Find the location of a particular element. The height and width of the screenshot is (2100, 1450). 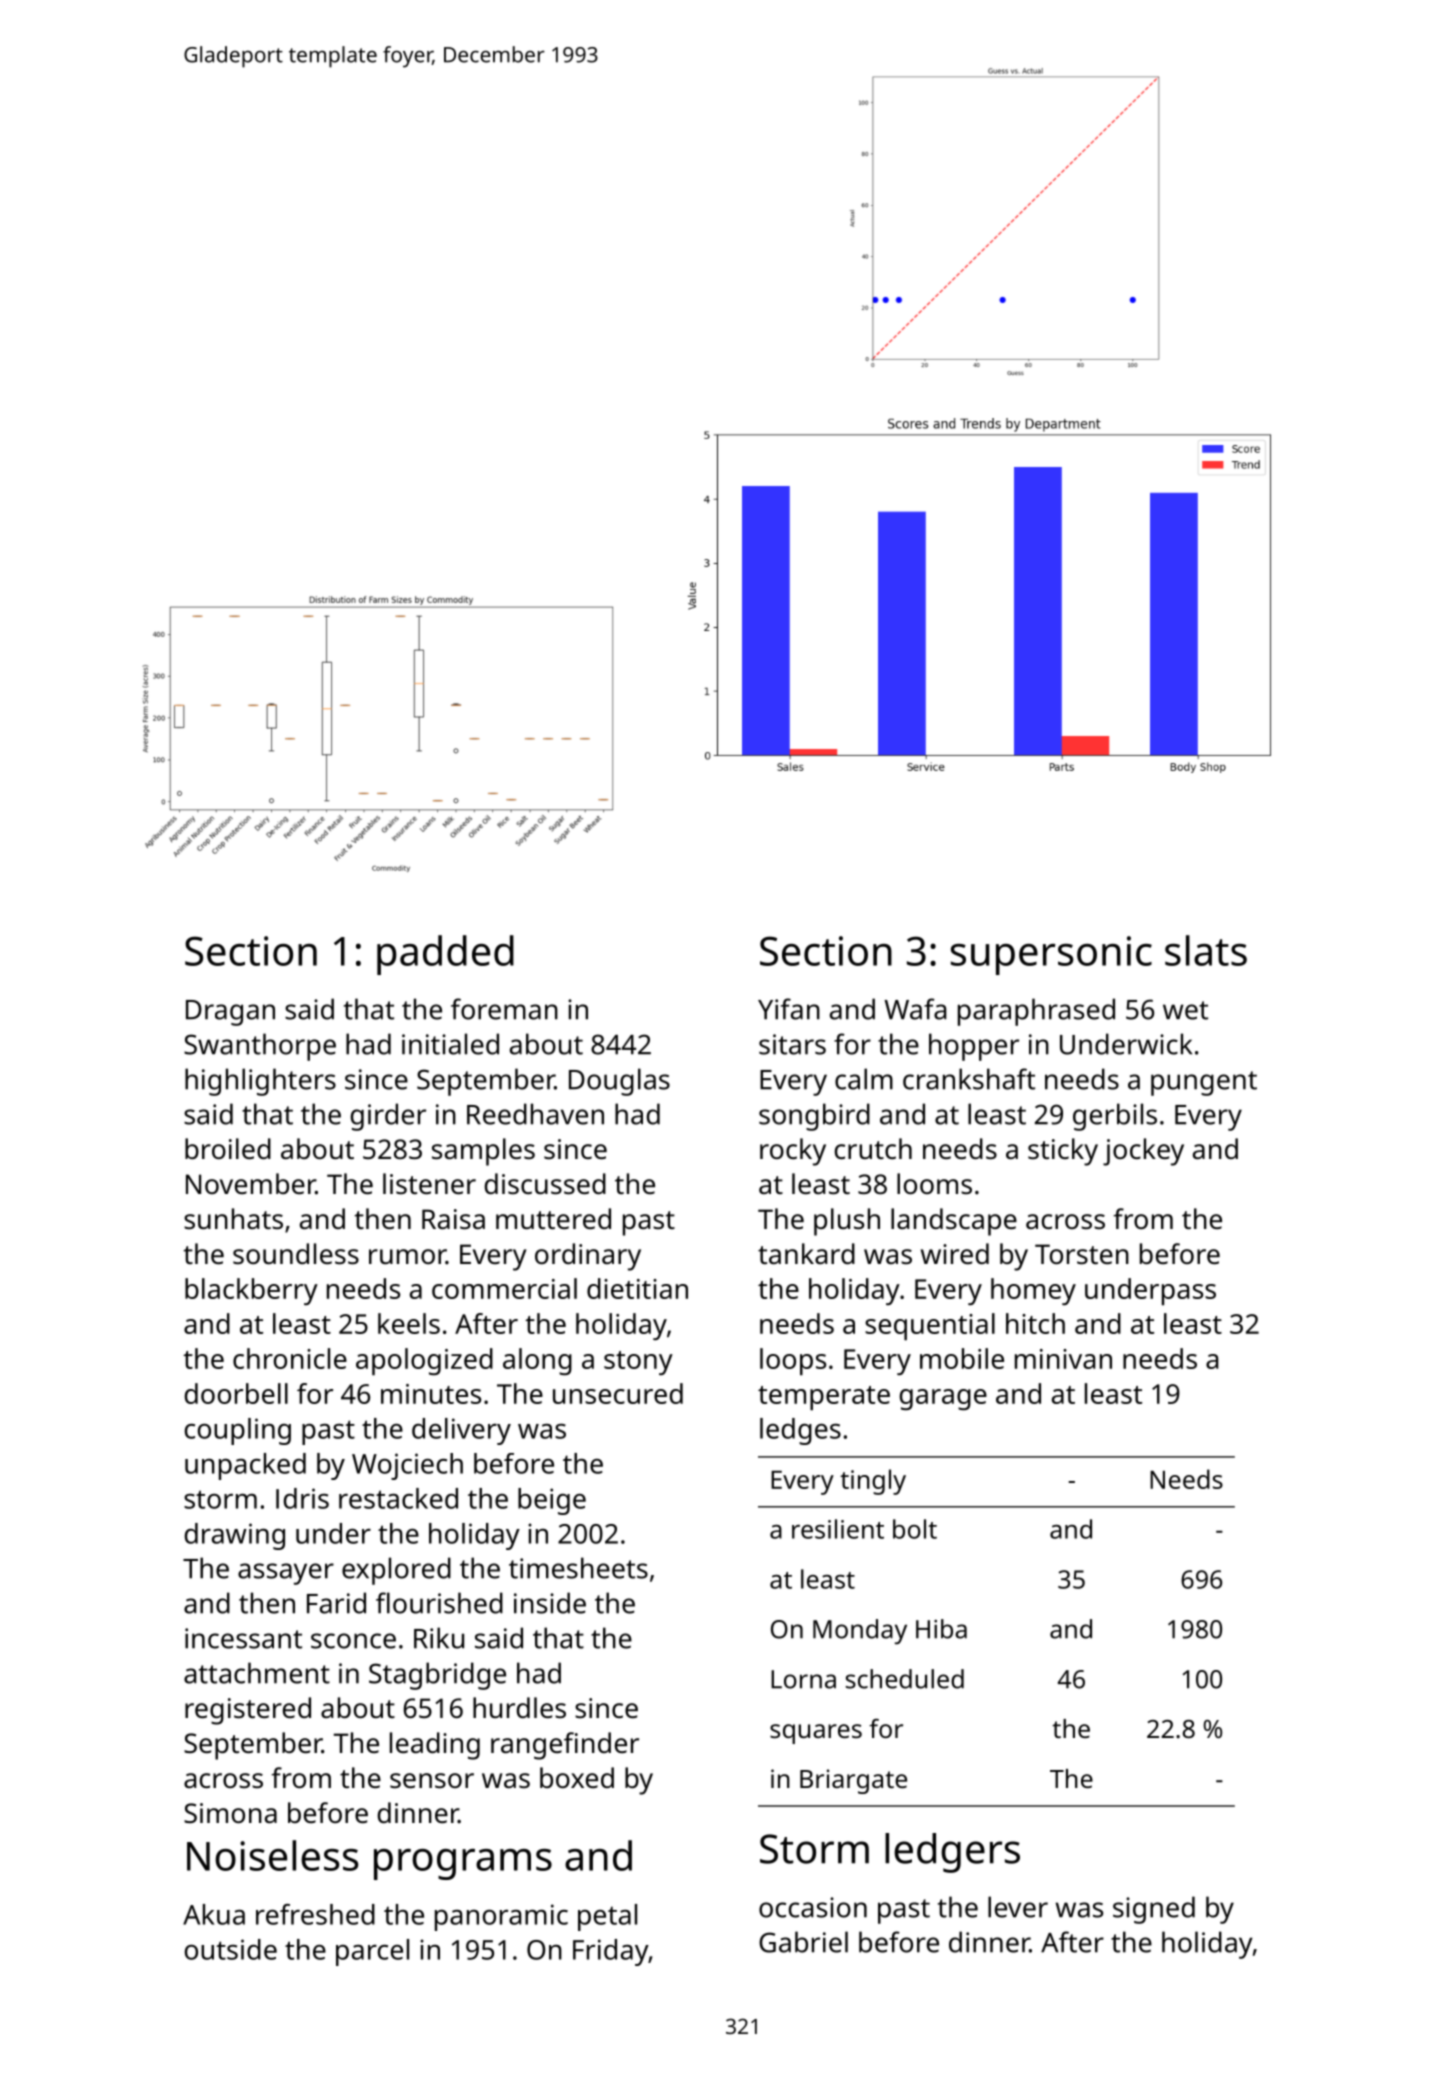

supersonic is located at coordinates (1051, 955).
